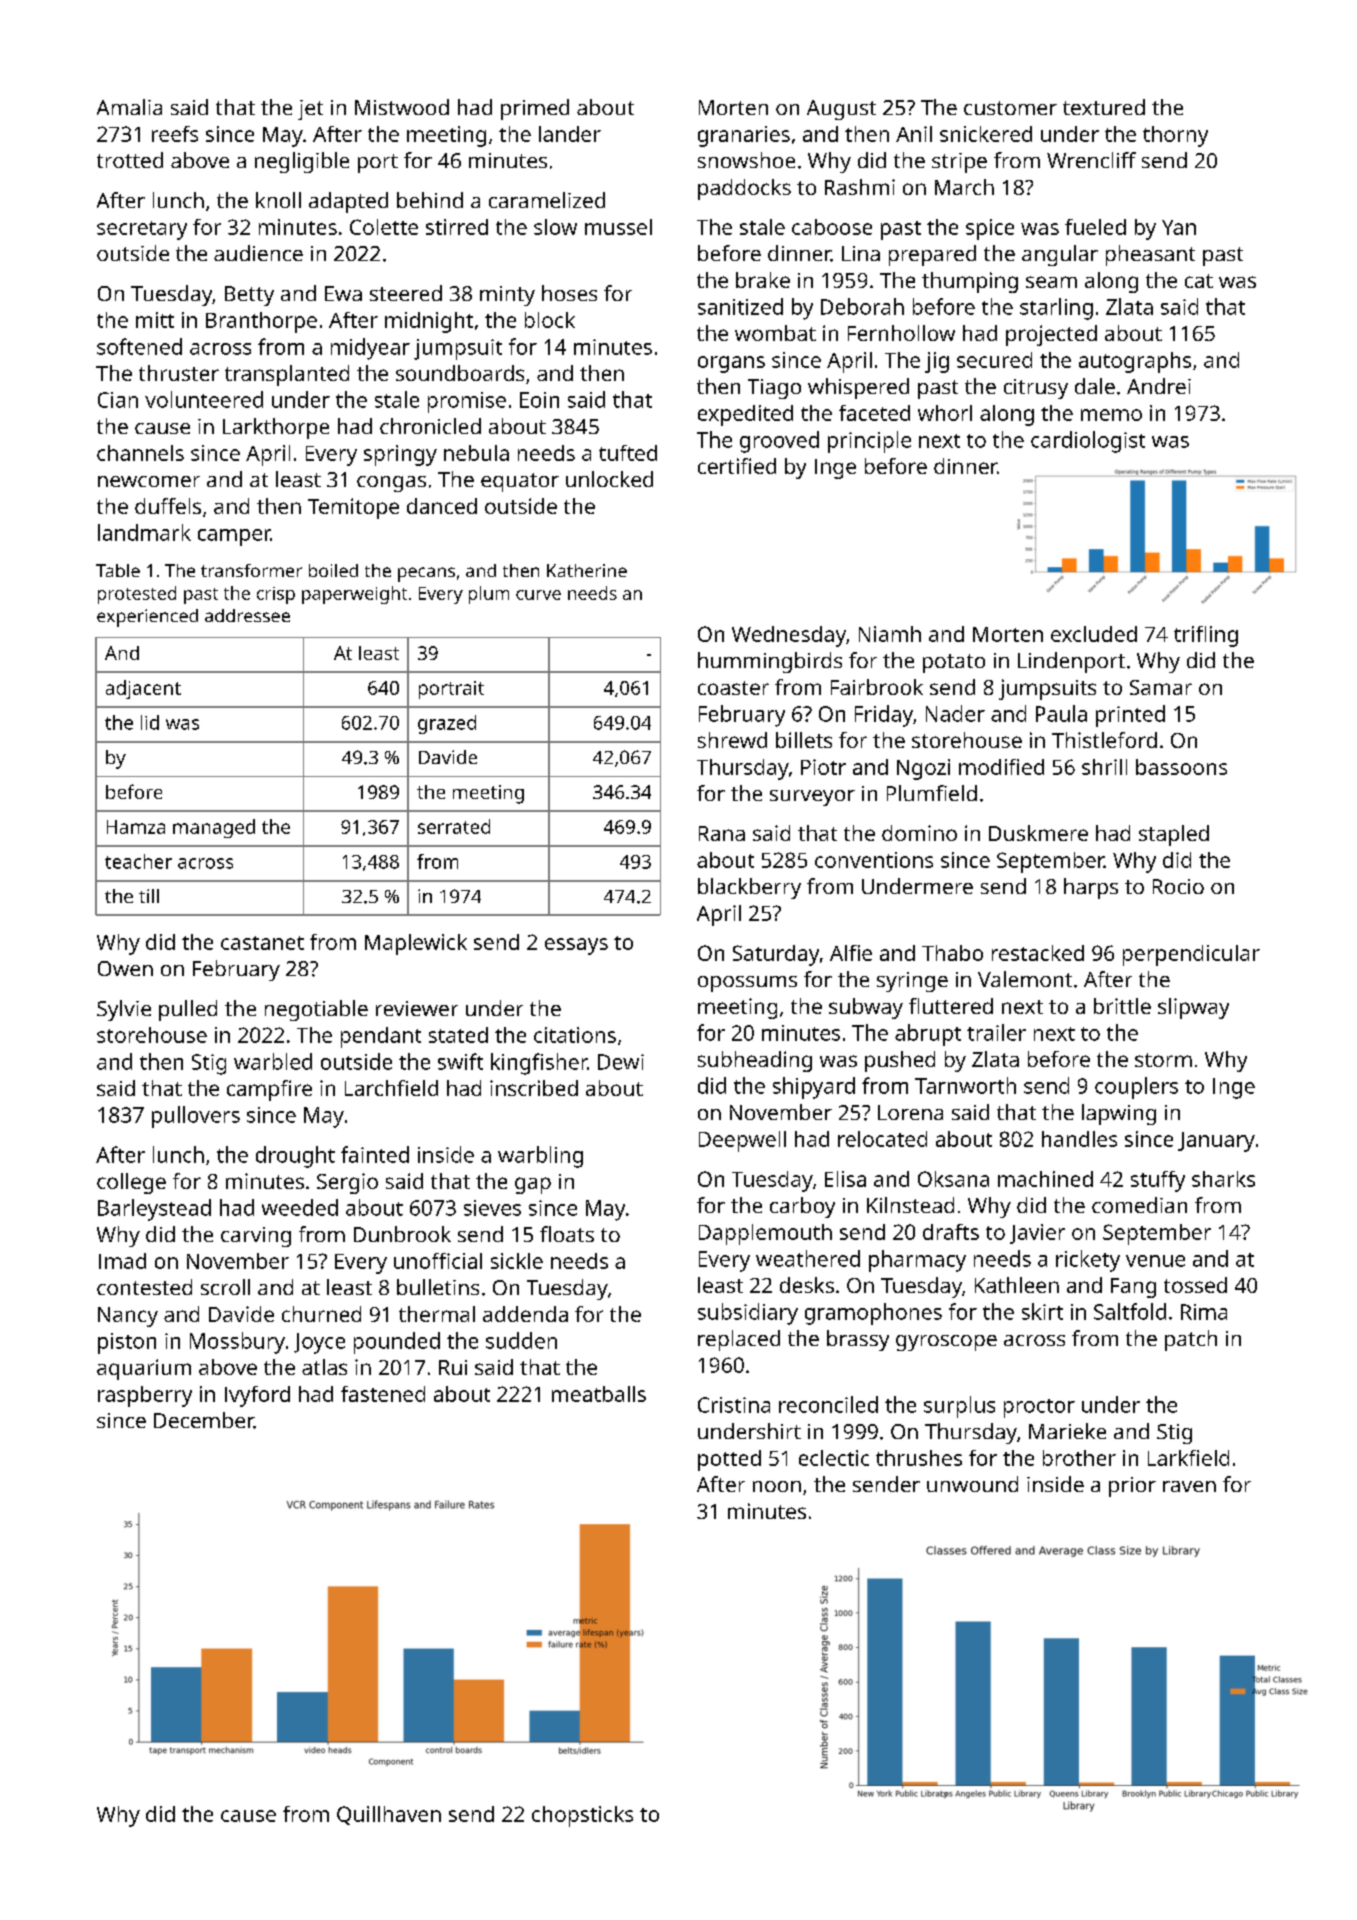 The width and height of the screenshot is (1357, 1920). Describe the element at coordinates (257, 1396) in the screenshot. I see `Ivyford` at that location.
